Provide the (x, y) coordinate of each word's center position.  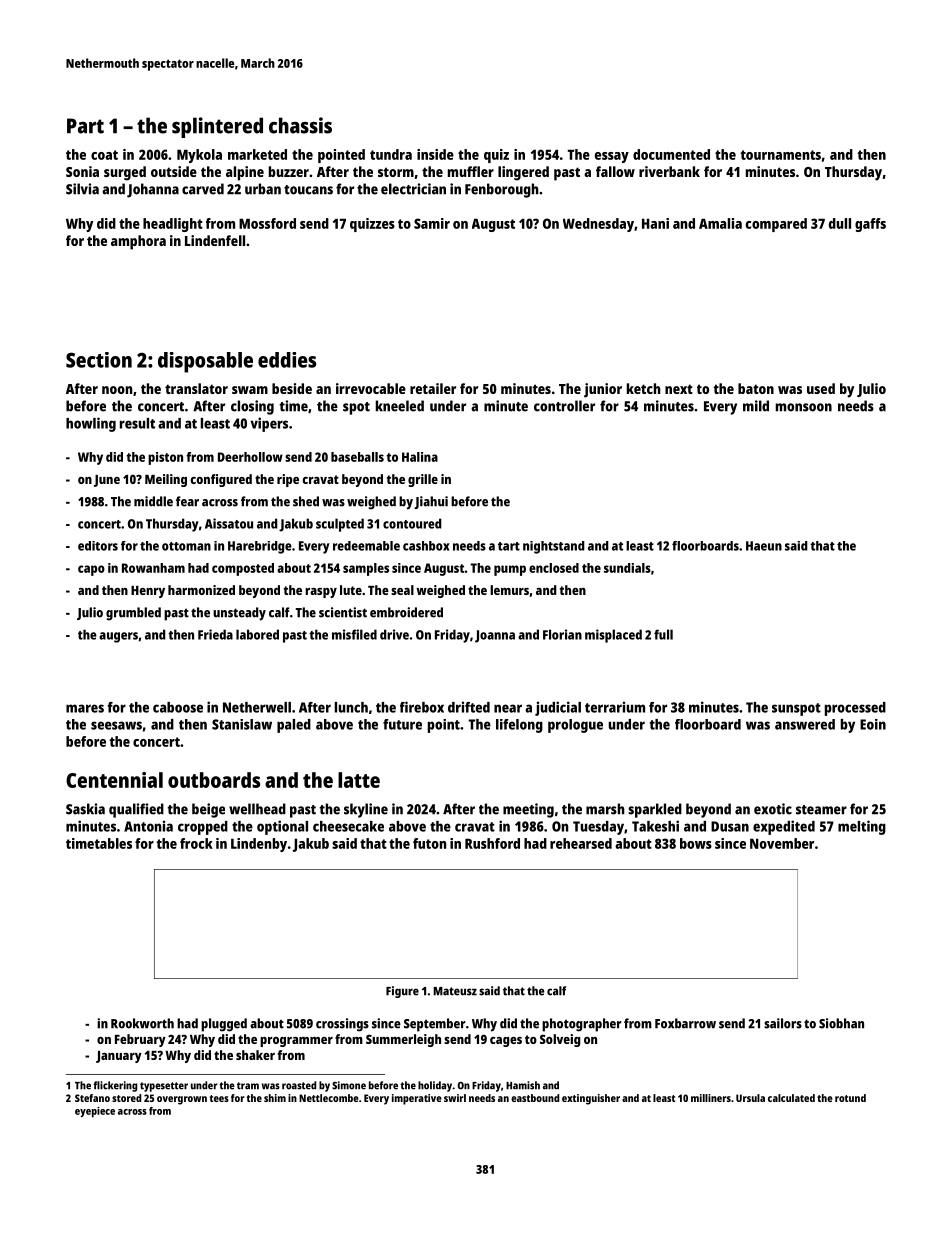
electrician (413, 189)
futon (430, 843)
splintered (217, 127)
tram (248, 1086)
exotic (773, 809)
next (679, 389)
